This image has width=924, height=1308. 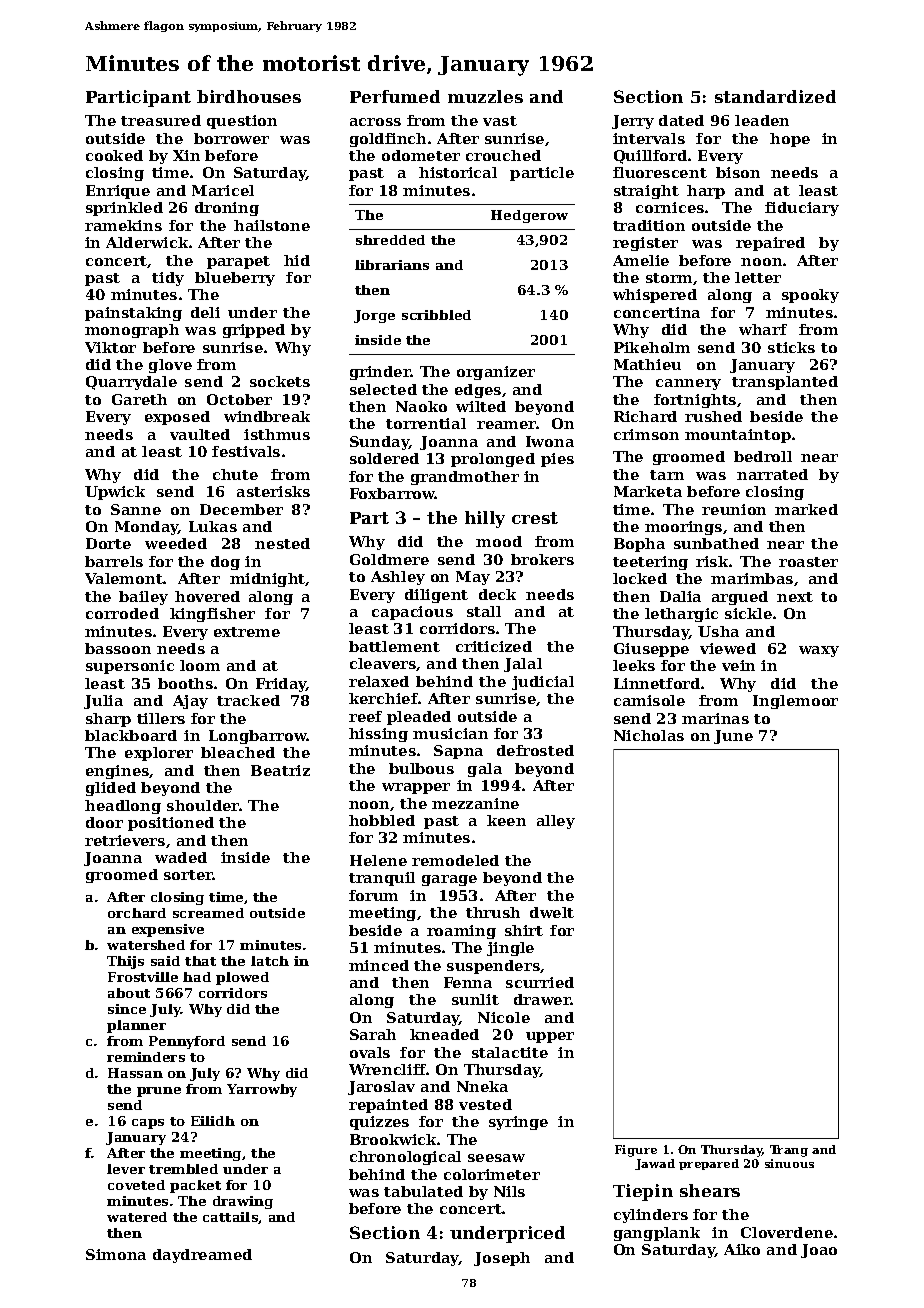 What do you see at coordinates (161, 120) in the image?
I see `treasured` at bounding box center [161, 120].
